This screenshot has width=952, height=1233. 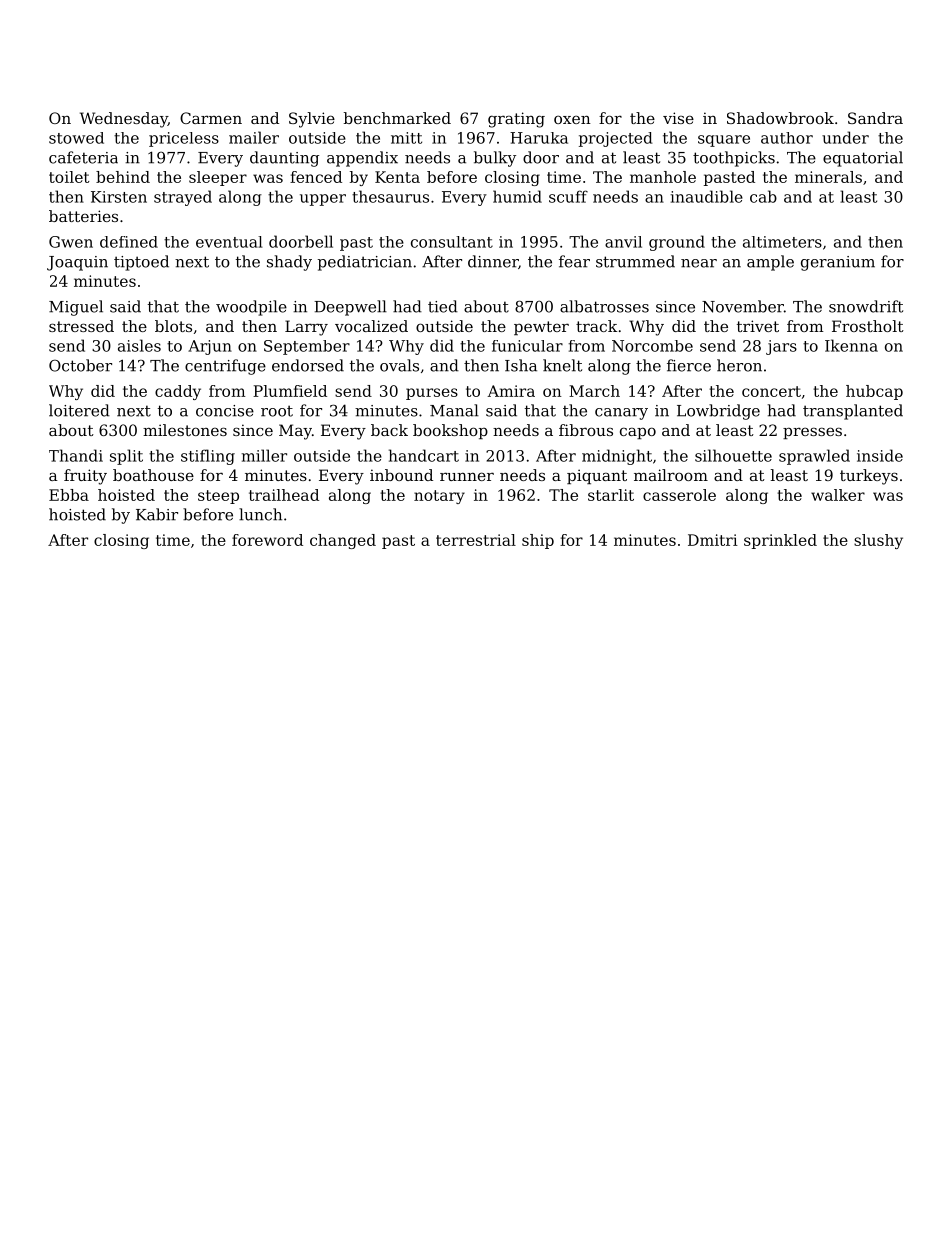 I want to click on Isha, so click(x=521, y=365).
